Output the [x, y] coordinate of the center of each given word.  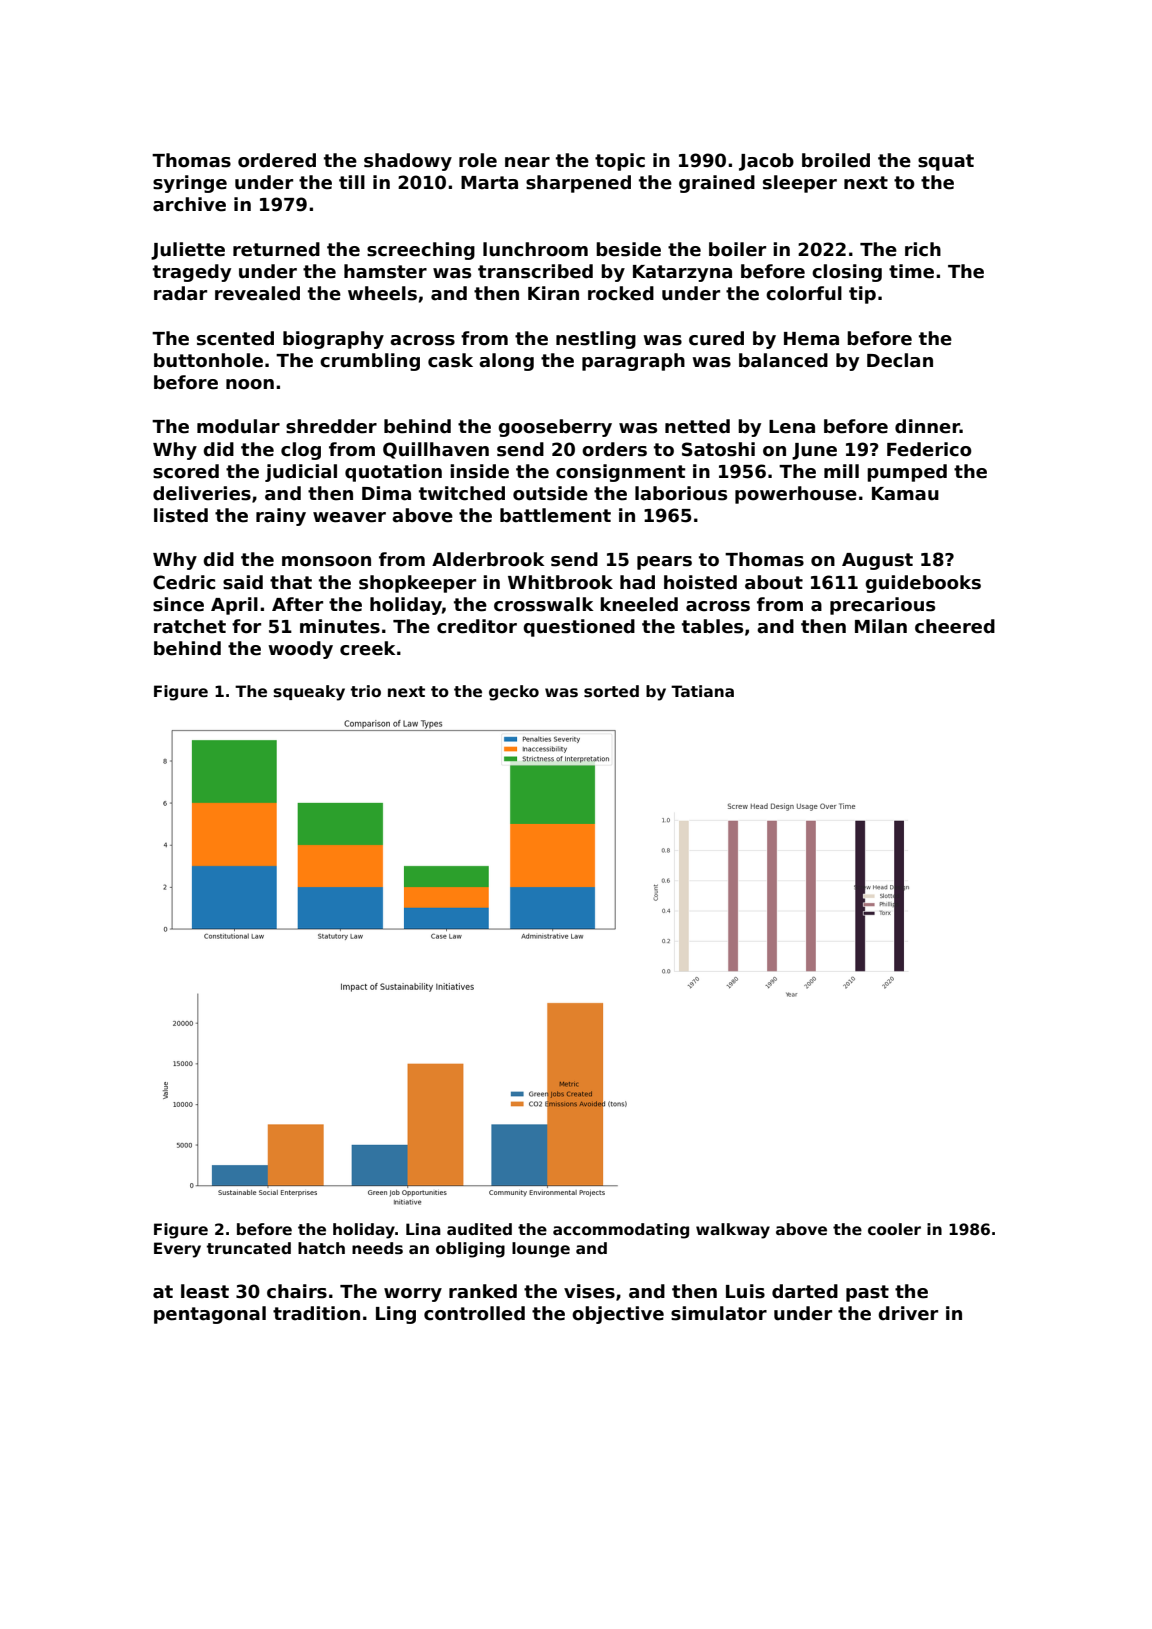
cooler [894, 1229]
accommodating [621, 1231]
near [527, 162]
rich [923, 249]
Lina [423, 1229]
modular [238, 426]
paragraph [633, 362]
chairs [297, 1291]
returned [276, 249]
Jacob [766, 162]
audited [479, 1229]
